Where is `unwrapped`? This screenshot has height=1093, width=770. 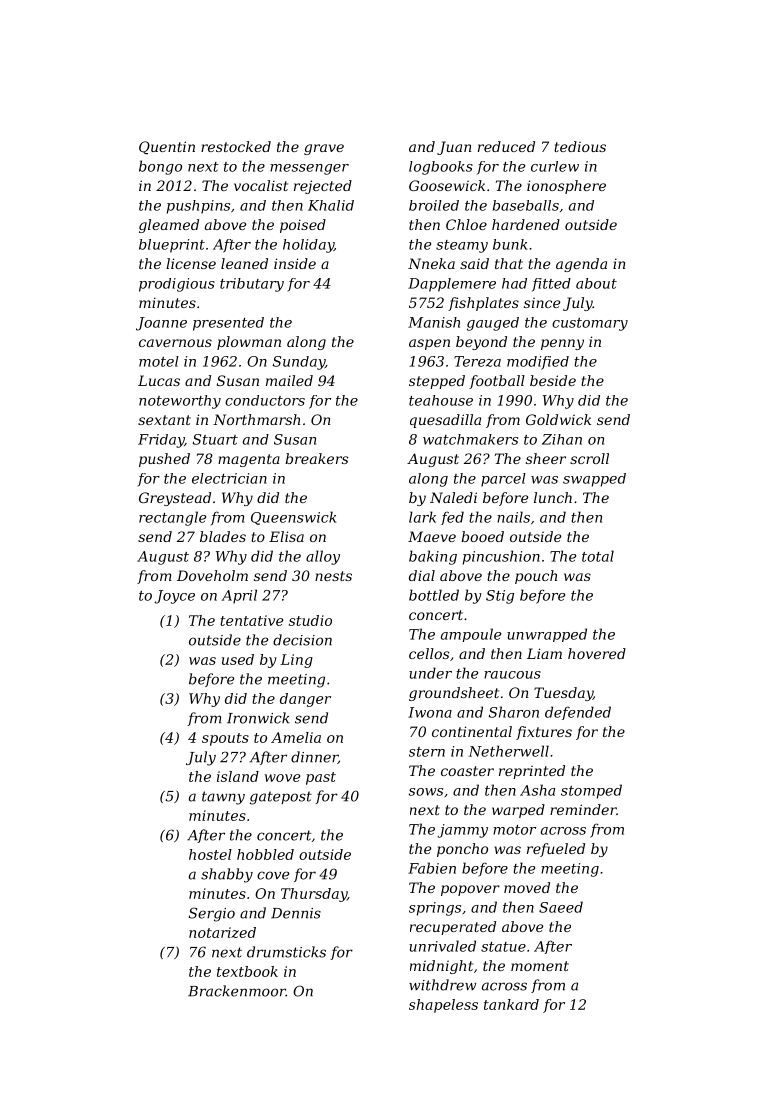
unwrapped is located at coordinates (547, 635).
